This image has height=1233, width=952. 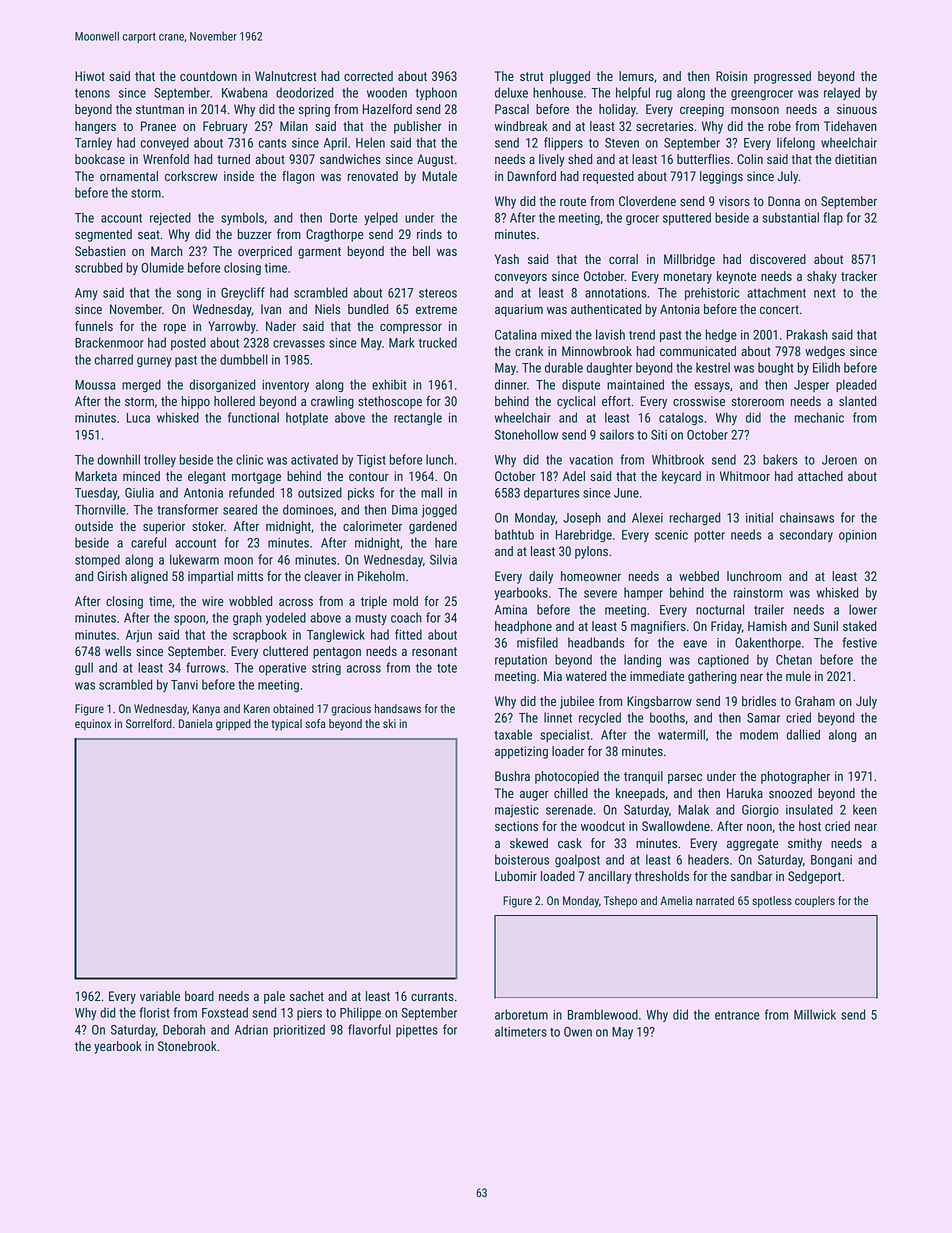 I want to click on yelped, so click(x=381, y=218).
